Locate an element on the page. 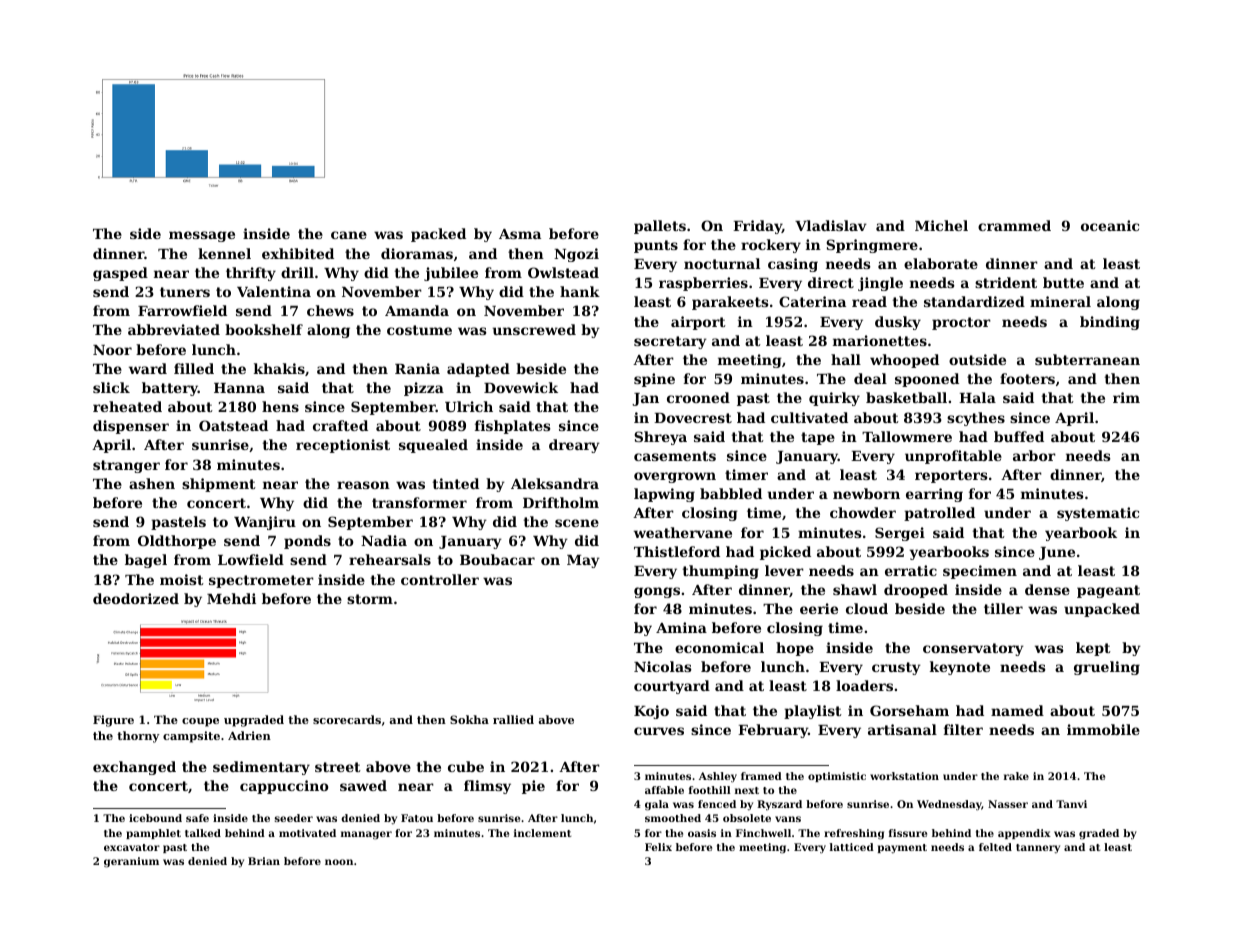 This document has height=952, width=1233. Vladislav is located at coordinates (831, 225).
